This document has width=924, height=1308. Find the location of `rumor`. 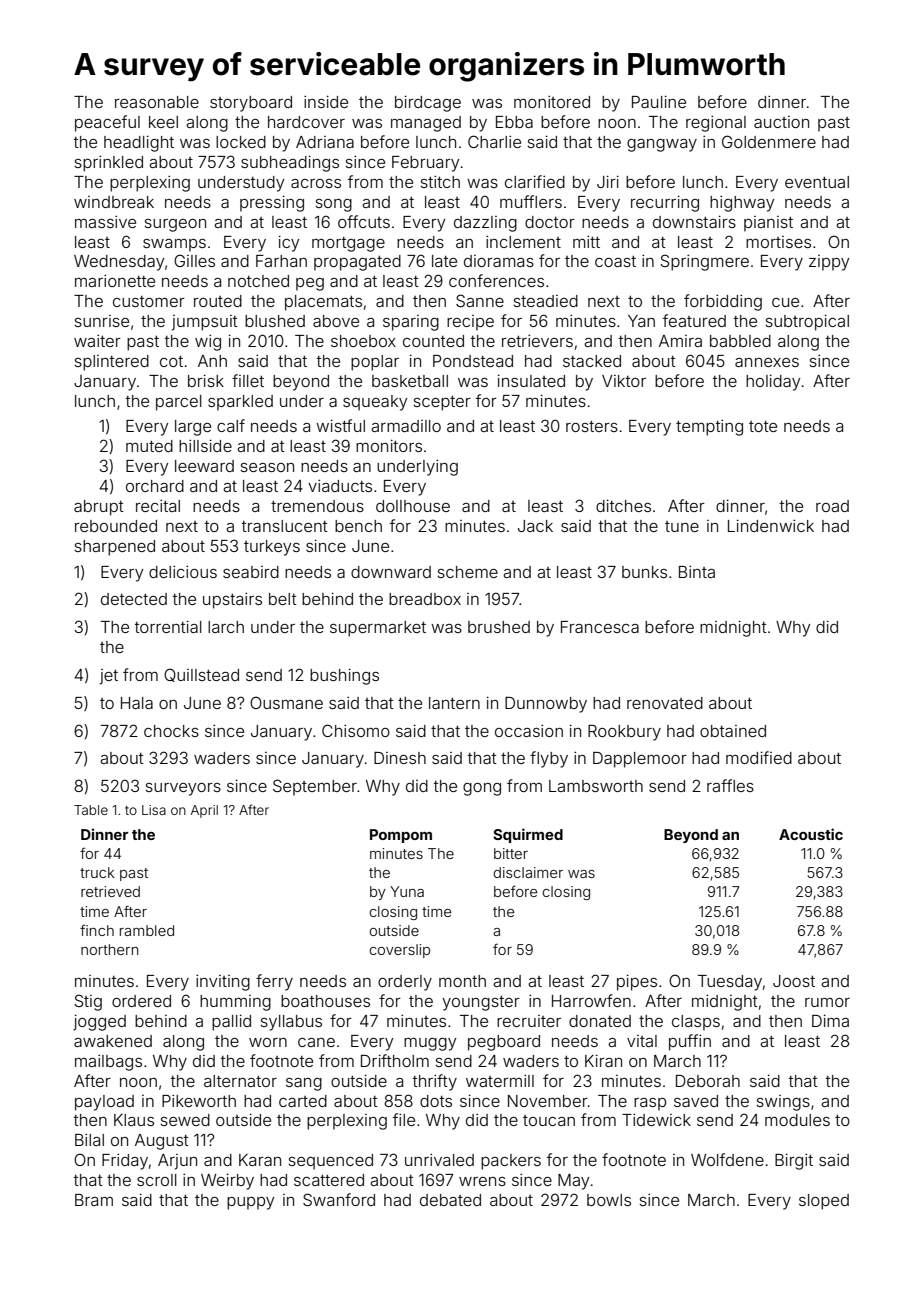

rumor is located at coordinates (827, 1002).
